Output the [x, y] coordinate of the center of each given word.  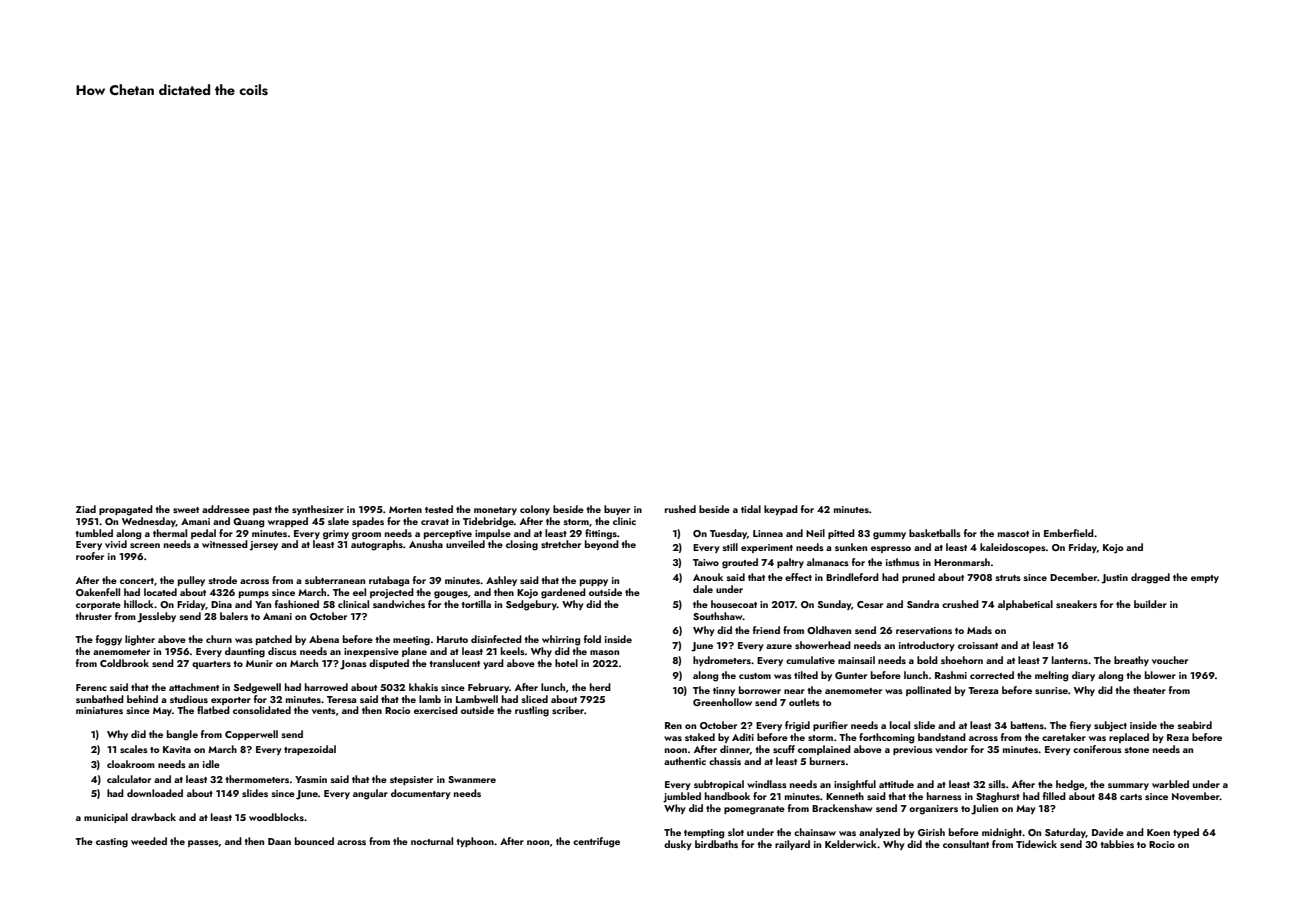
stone [1136, 750]
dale [703, 589]
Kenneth [845, 796]
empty [1205, 579]
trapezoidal [310, 750]
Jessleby [156, 617]
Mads [979, 630]
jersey [264, 546]
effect [798, 577]
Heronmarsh [962, 562]
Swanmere [472, 779]
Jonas [353, 665]
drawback [153, 817]
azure [779, 646]
